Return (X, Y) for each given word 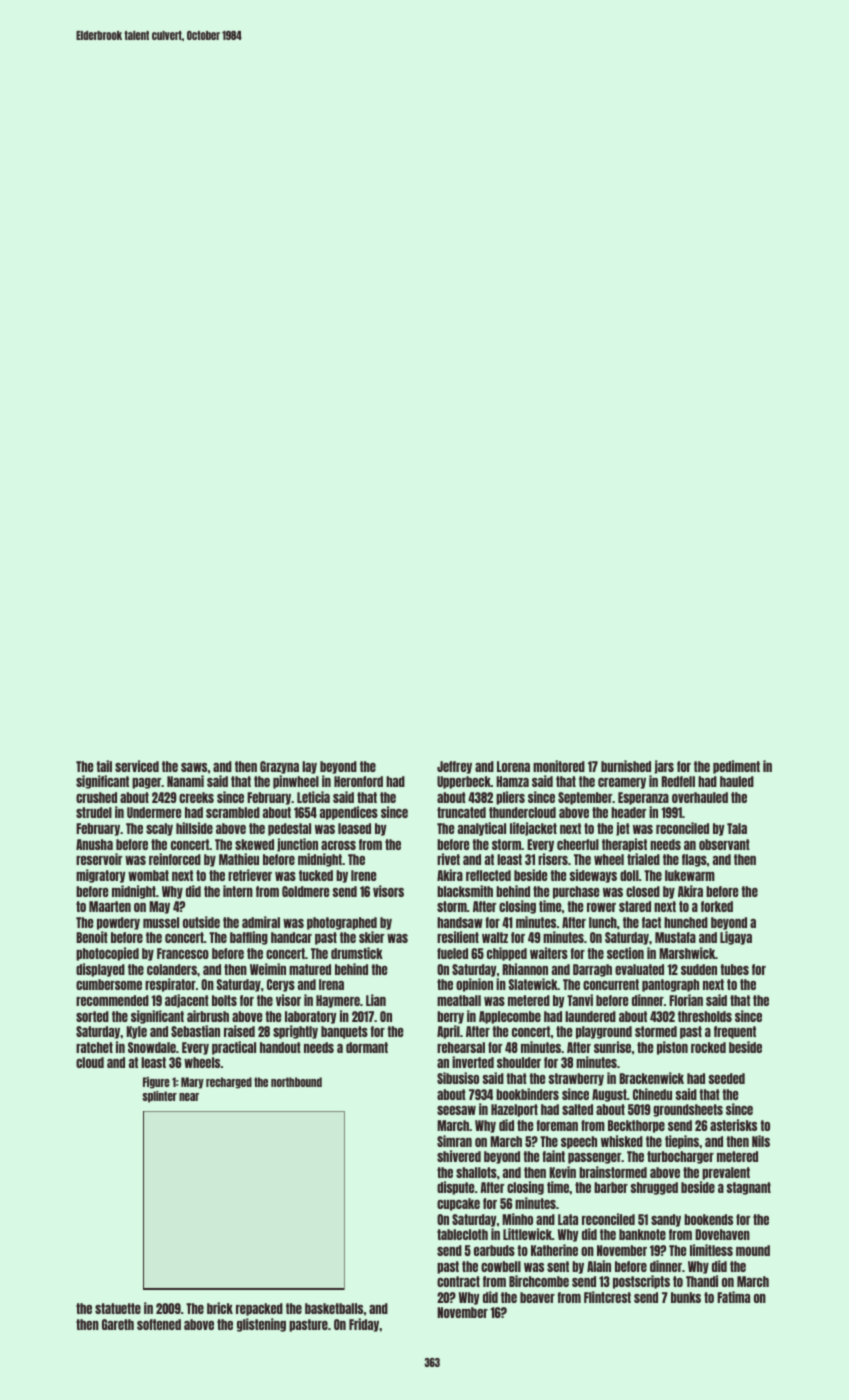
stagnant (749, 1188)
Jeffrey (454, 767)
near (189, 1097)
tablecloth (462, 1234)
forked (717, 906)
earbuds (494, 1250)
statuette (118, 1308)
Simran (454, 1141)
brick (220, 1308)
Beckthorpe (636, 1126)
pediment (736, 767)
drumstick (357, 953)
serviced (137, 766)
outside (201, 922)
